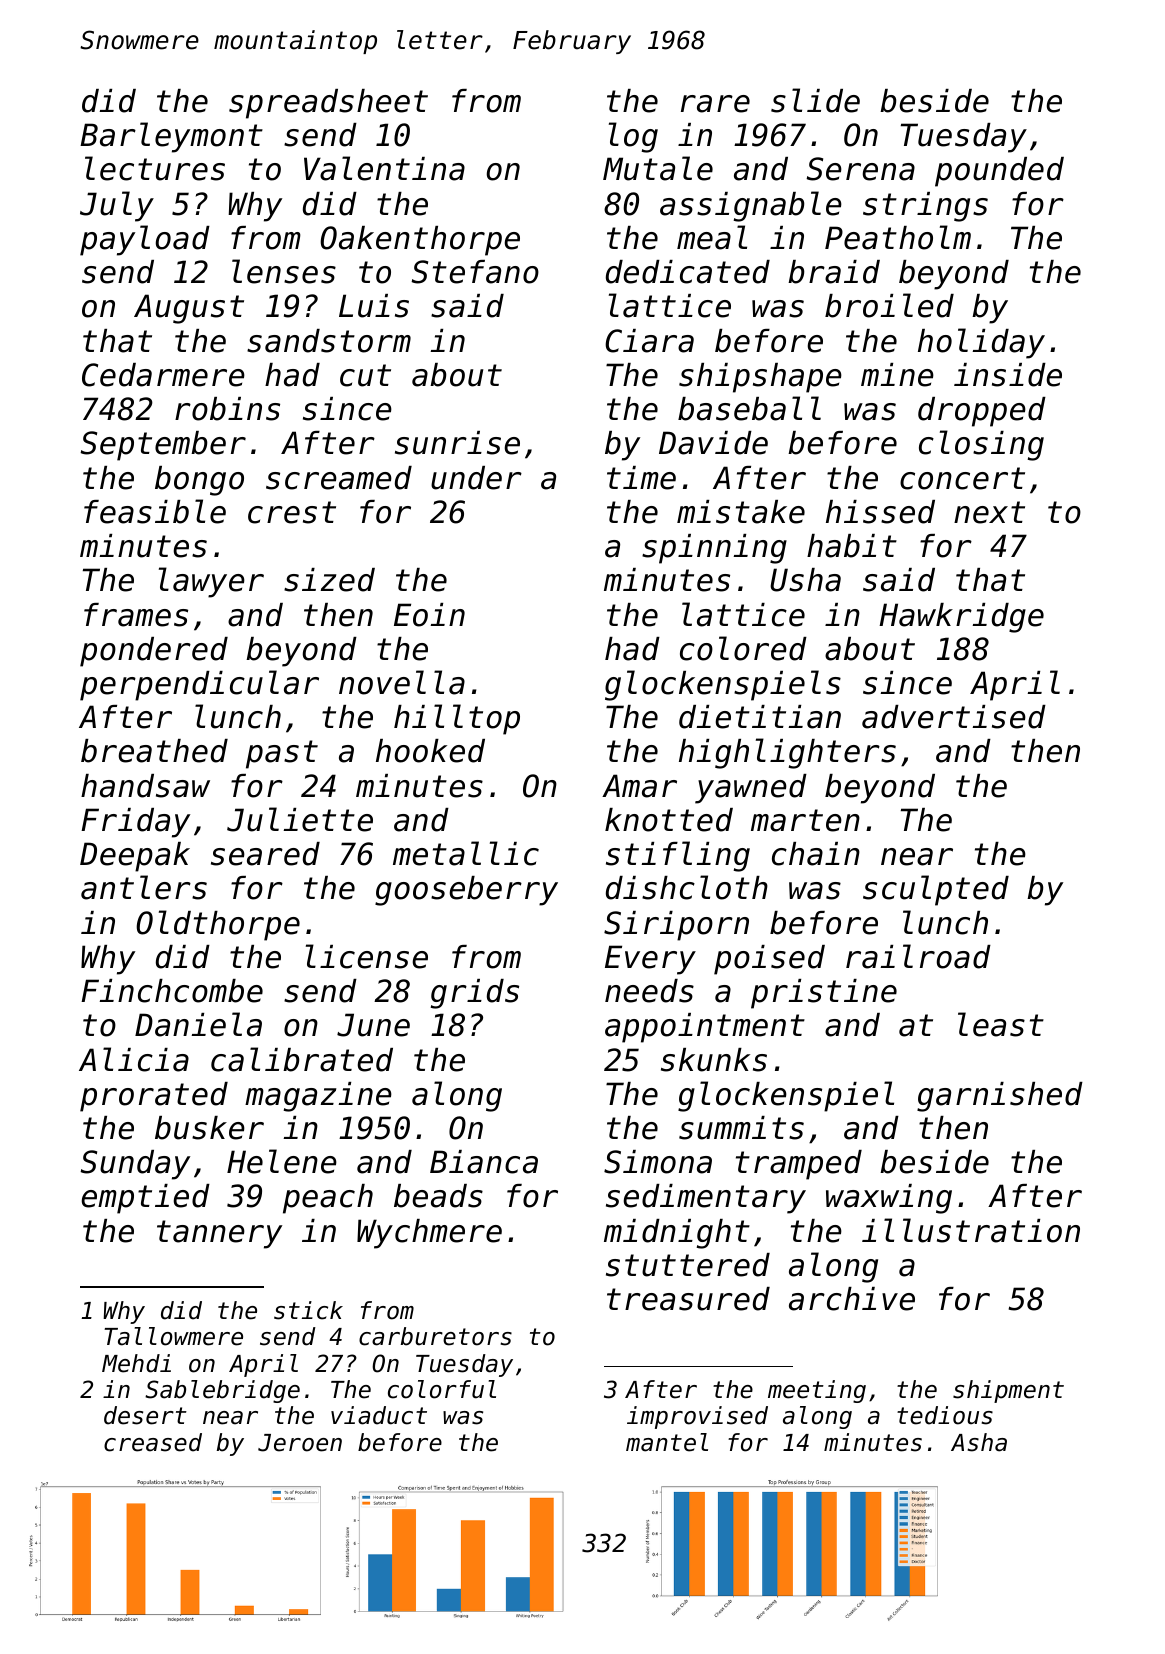  What do you see at coordinates (145, 786) in the screenshot?
I see `handsaw` at bounding box center [145, 786].
